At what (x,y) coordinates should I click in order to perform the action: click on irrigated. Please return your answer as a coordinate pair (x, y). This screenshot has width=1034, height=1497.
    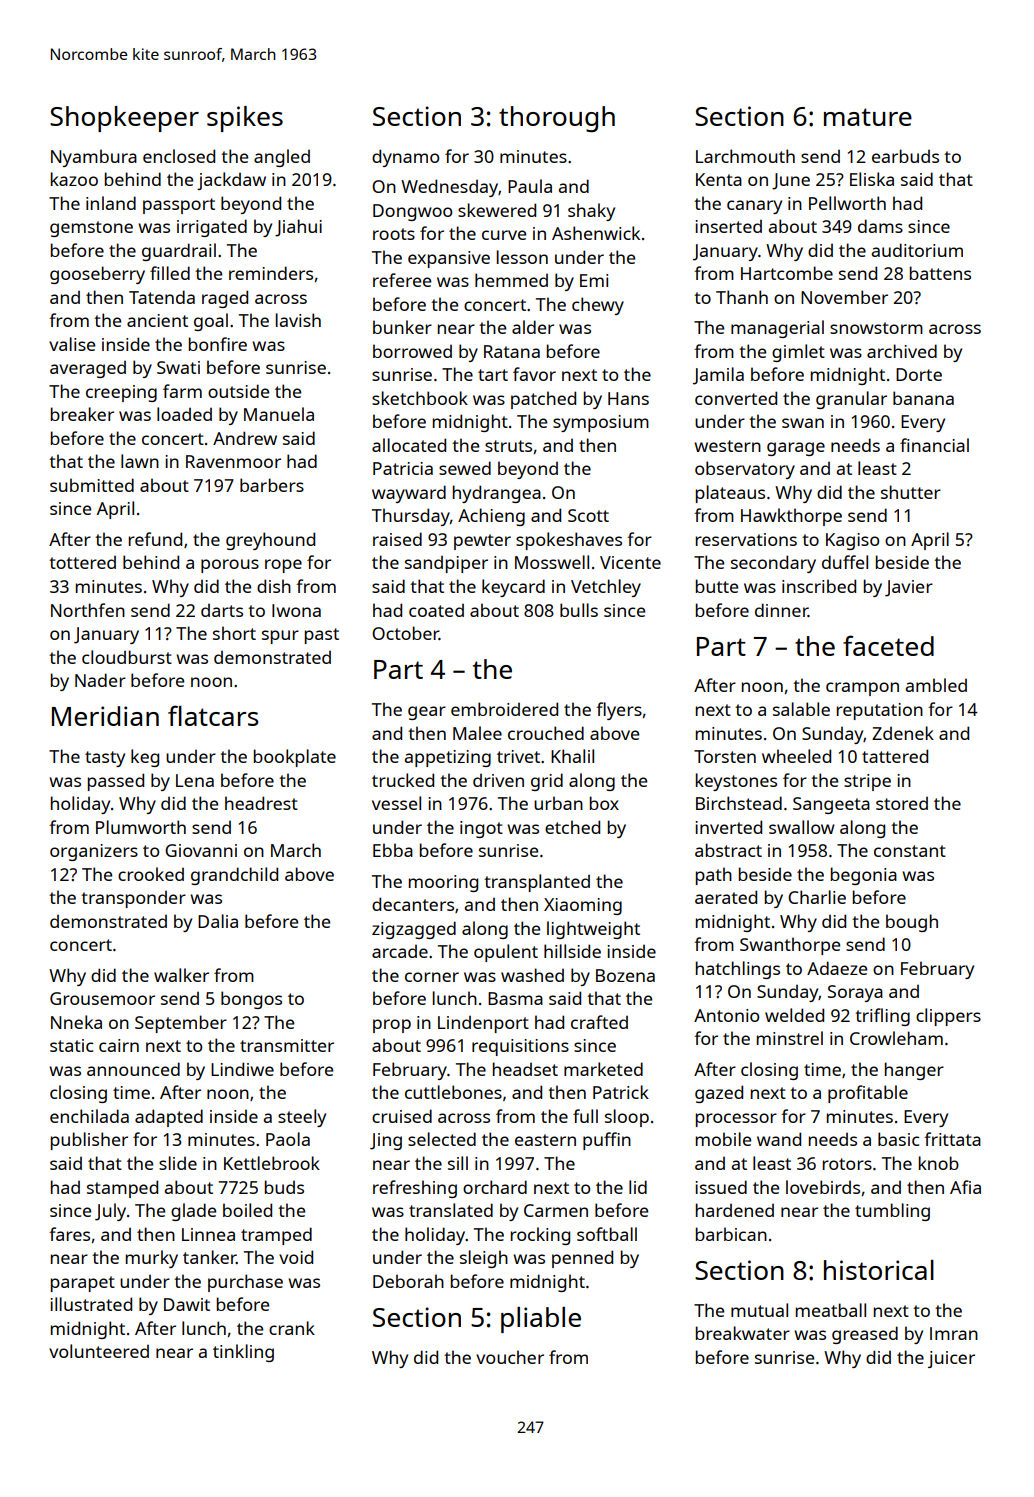
    Looking at the image, I should click on (212, 228).
